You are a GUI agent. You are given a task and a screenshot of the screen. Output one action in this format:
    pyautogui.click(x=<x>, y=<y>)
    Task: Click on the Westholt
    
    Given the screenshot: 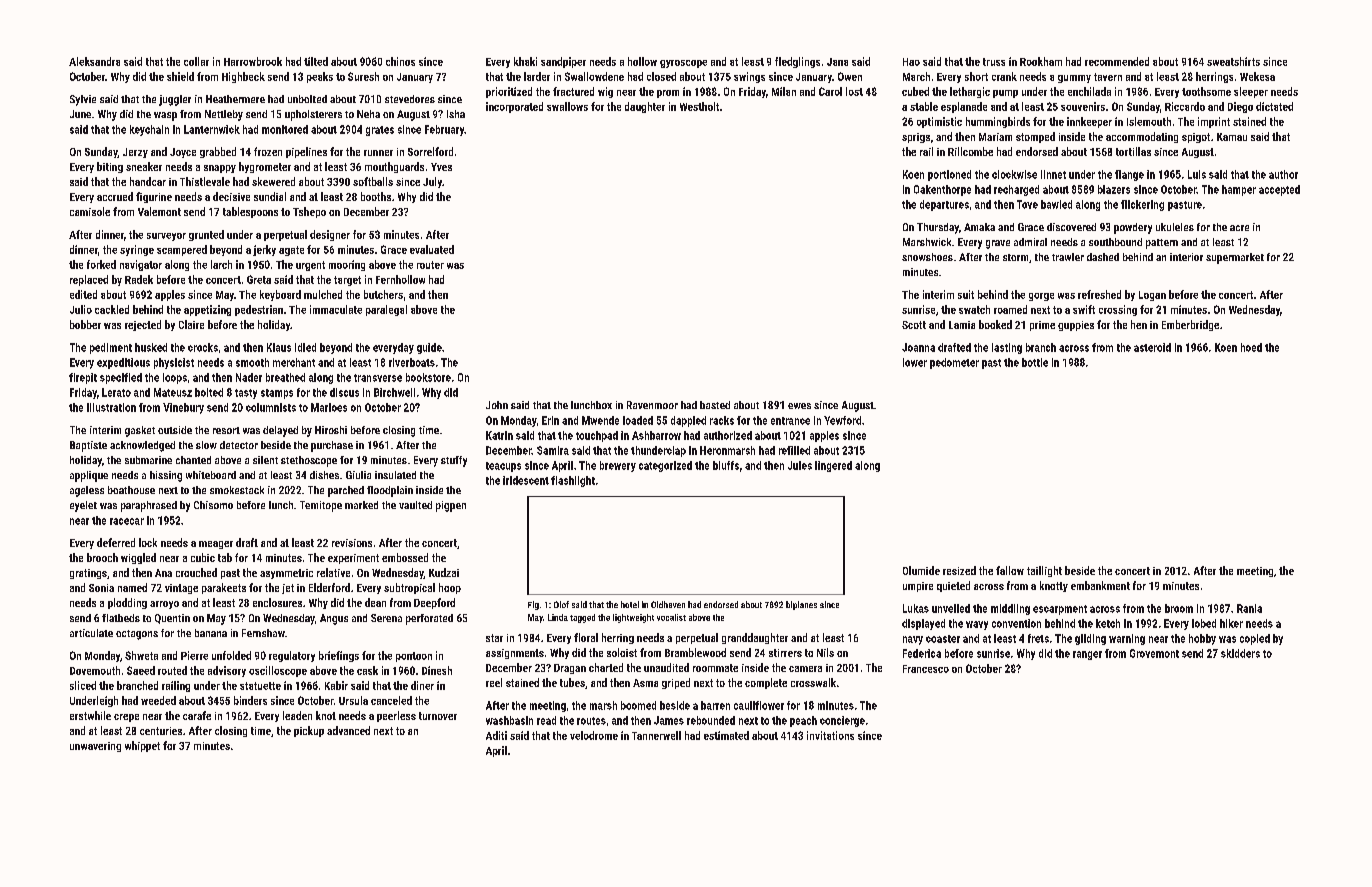 What is the action you would take?
    pyautogui.click(x=699, y=106)
